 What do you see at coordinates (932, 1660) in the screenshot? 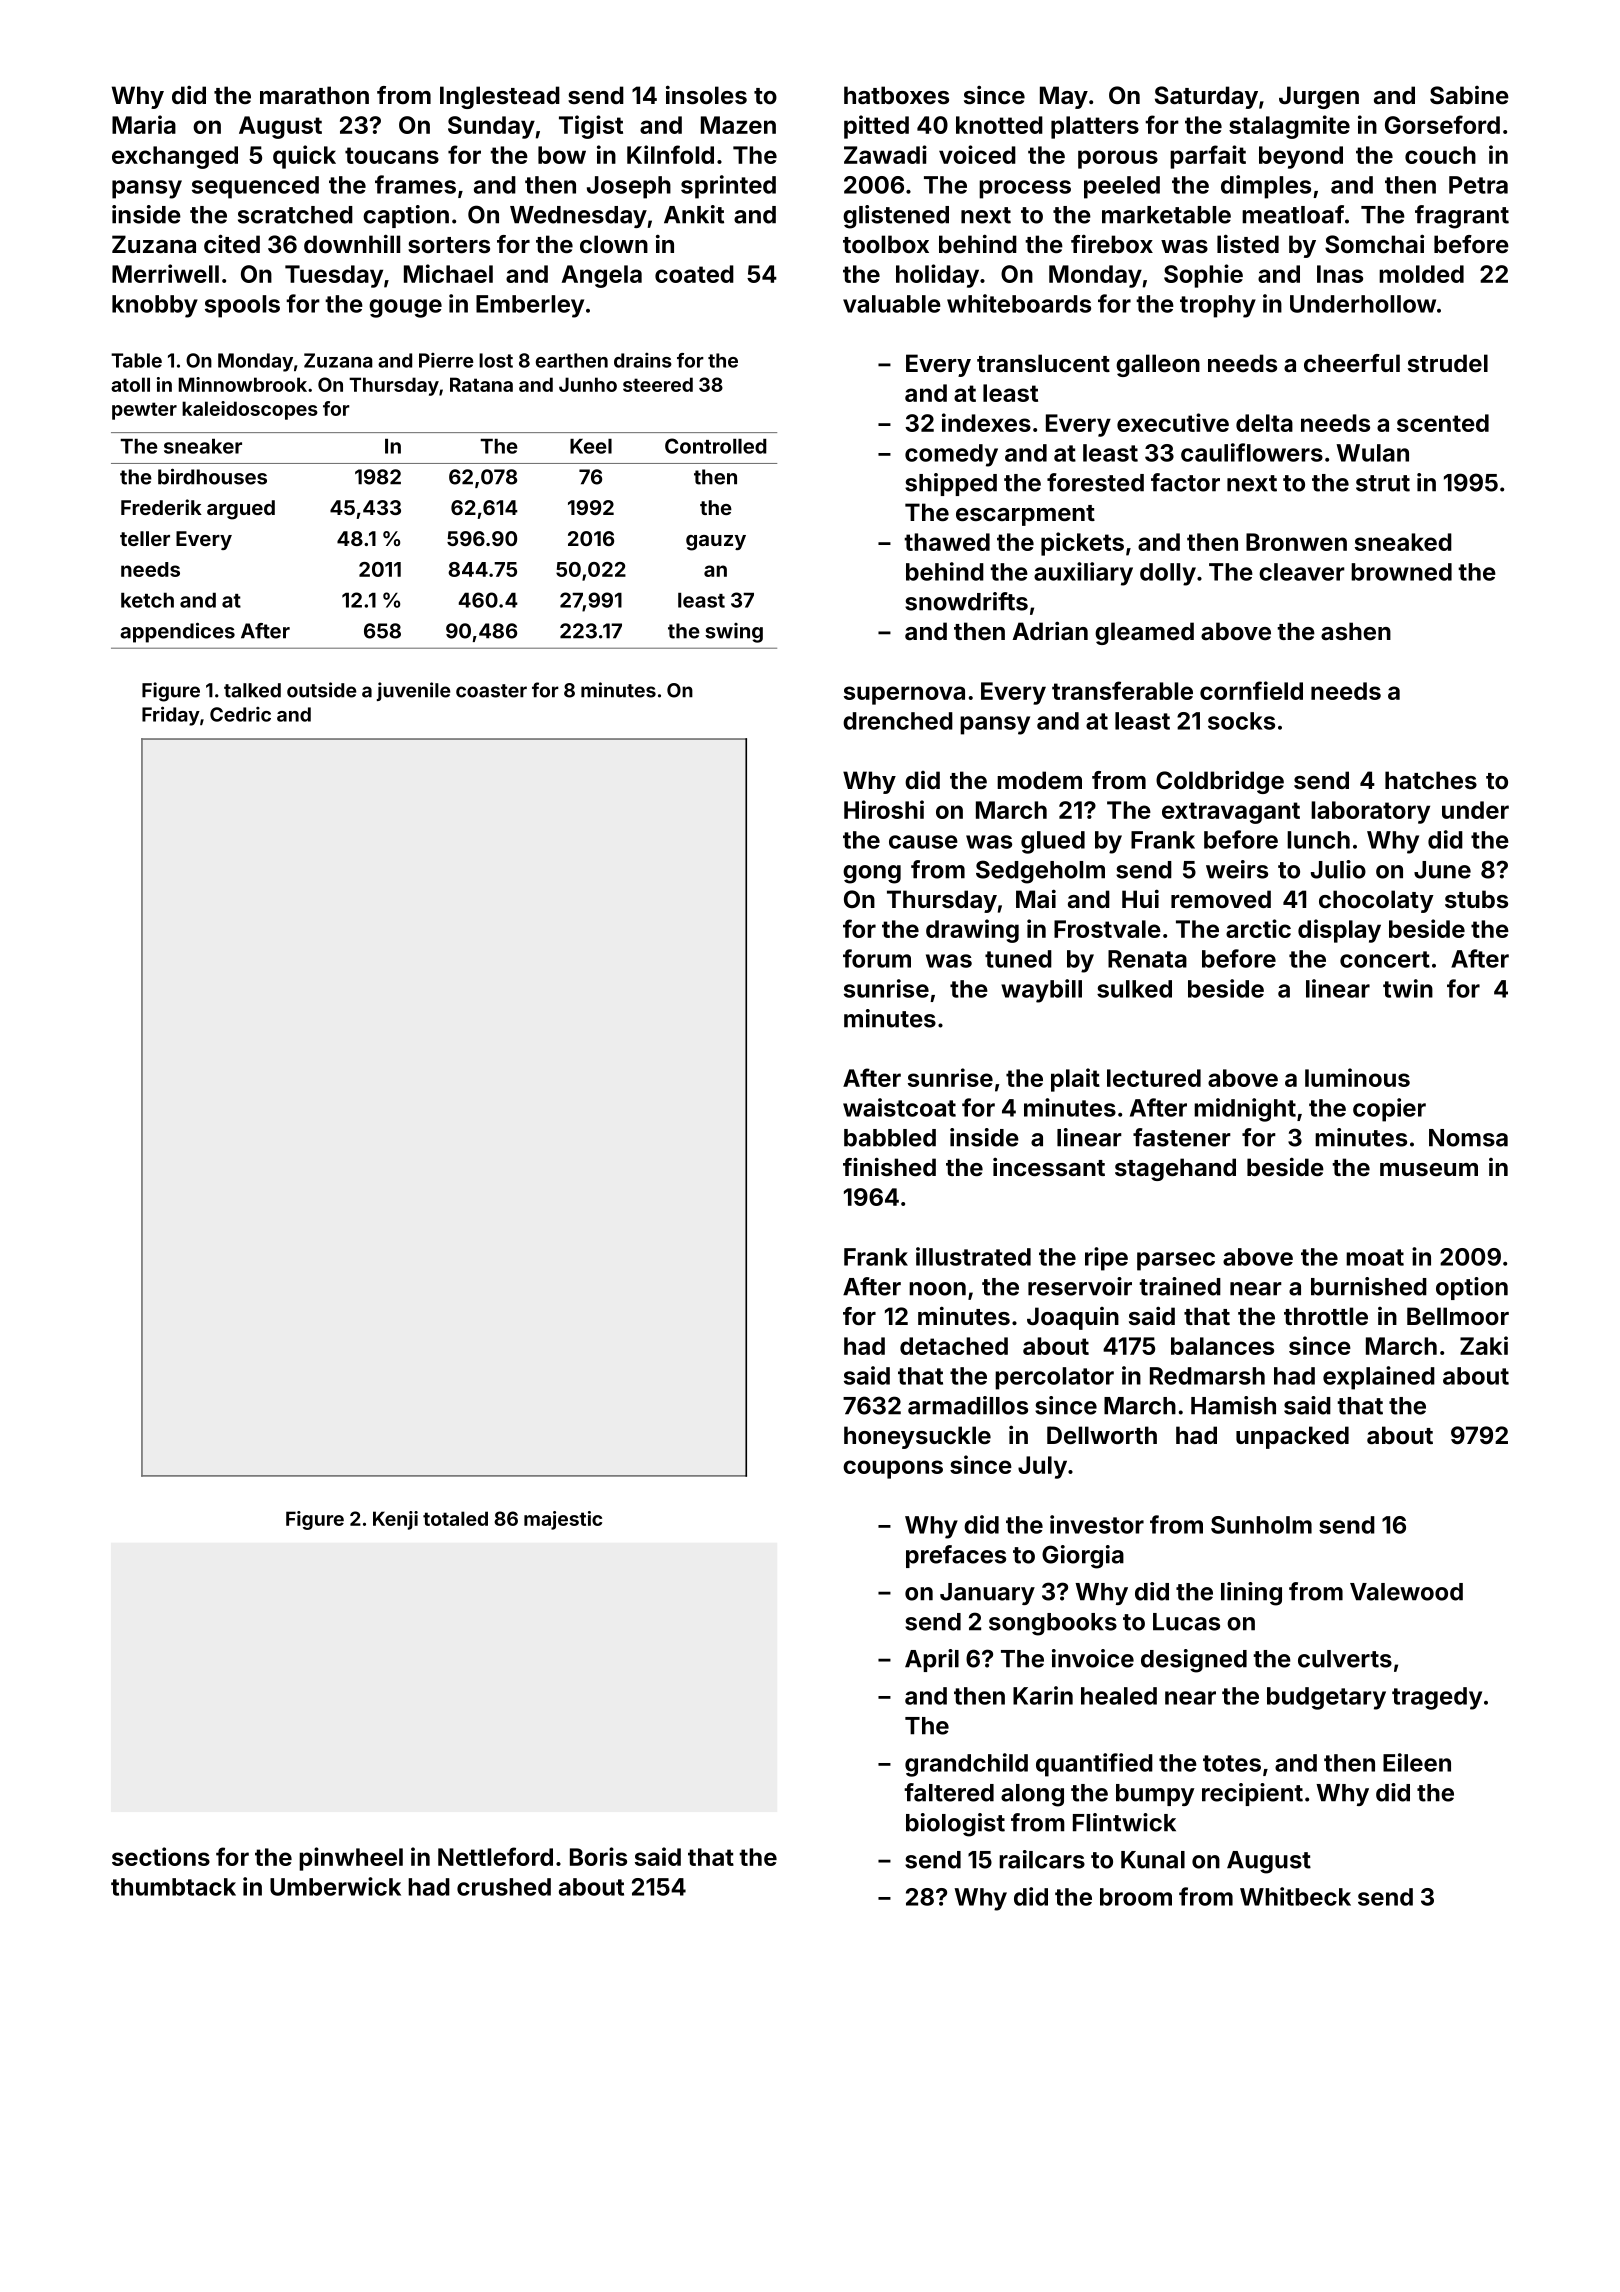
I see `April` at bounding box center [932, 1660].
